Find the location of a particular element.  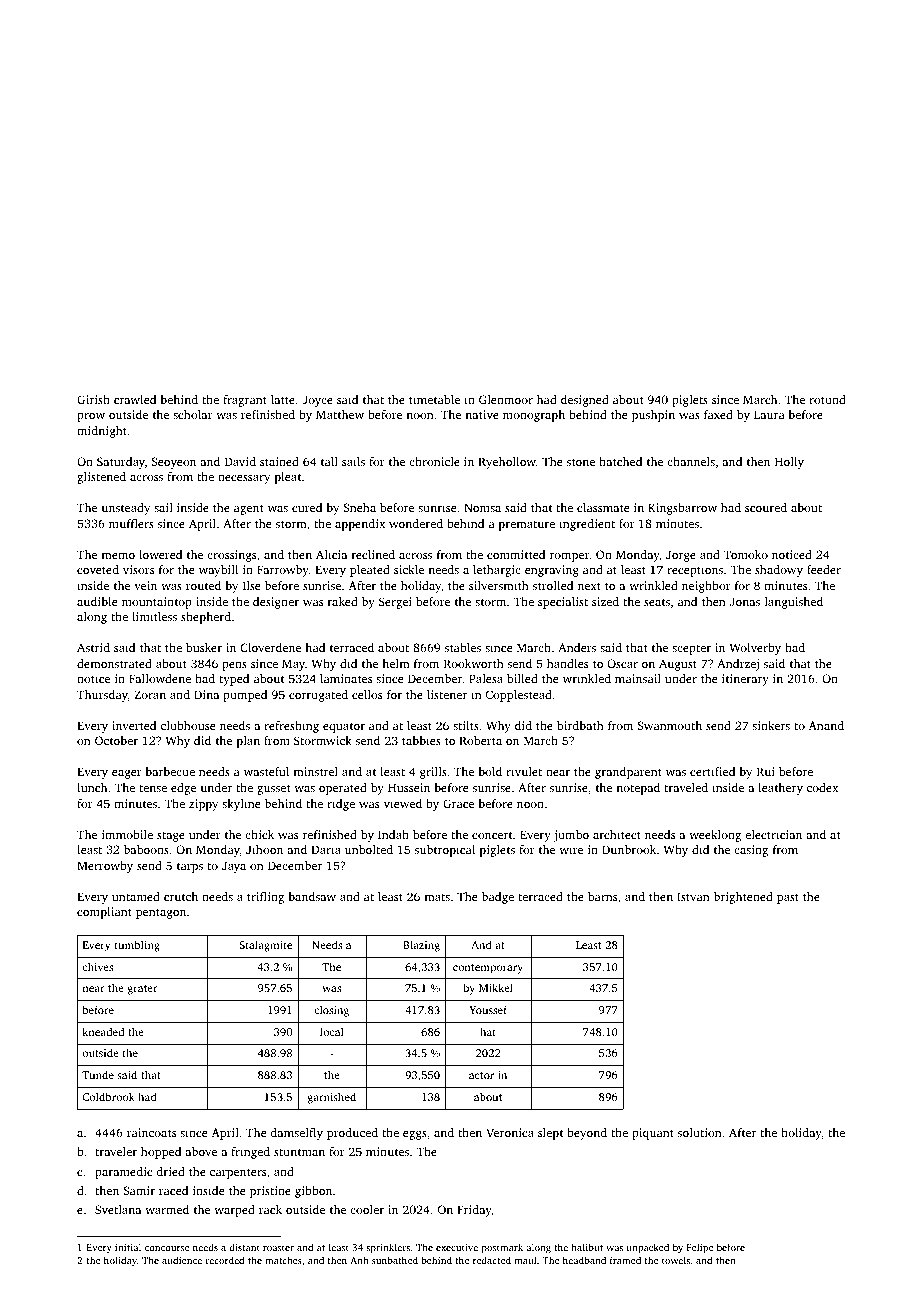

Girish is located at coordinates (93, 399).
